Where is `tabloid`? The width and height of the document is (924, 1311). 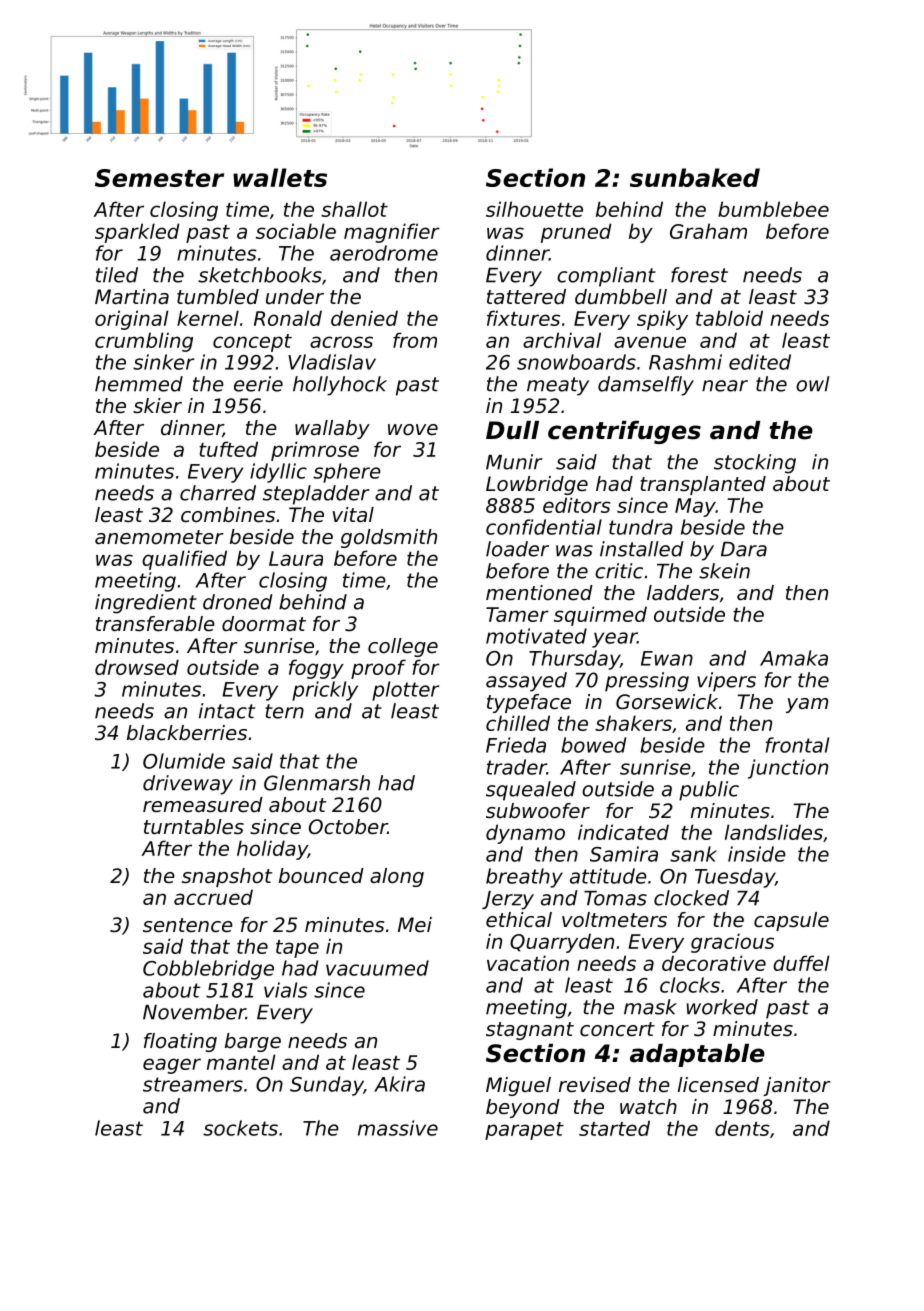
tabloid is located at coordinates (729, 318).
